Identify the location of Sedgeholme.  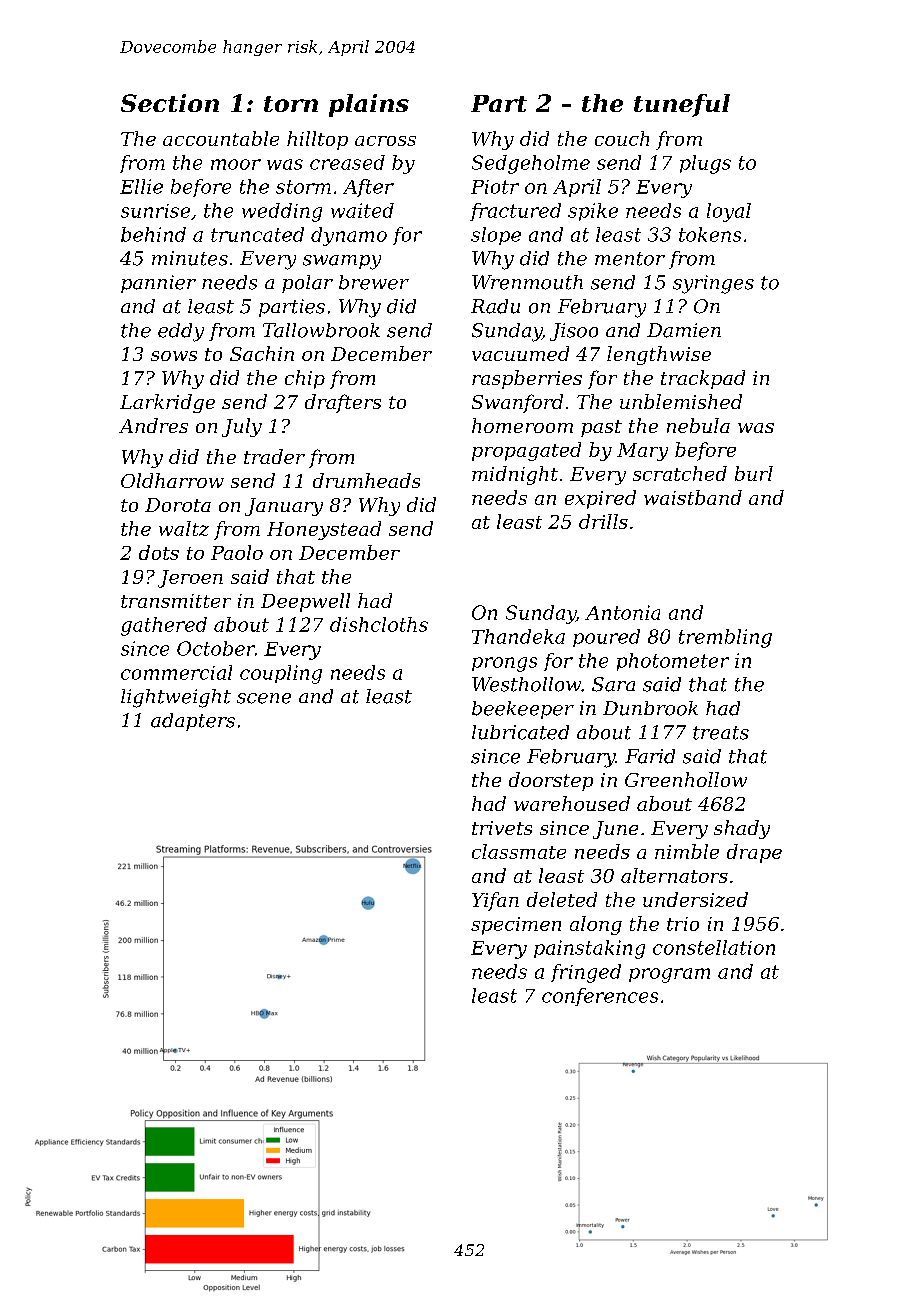
(531, 164).
